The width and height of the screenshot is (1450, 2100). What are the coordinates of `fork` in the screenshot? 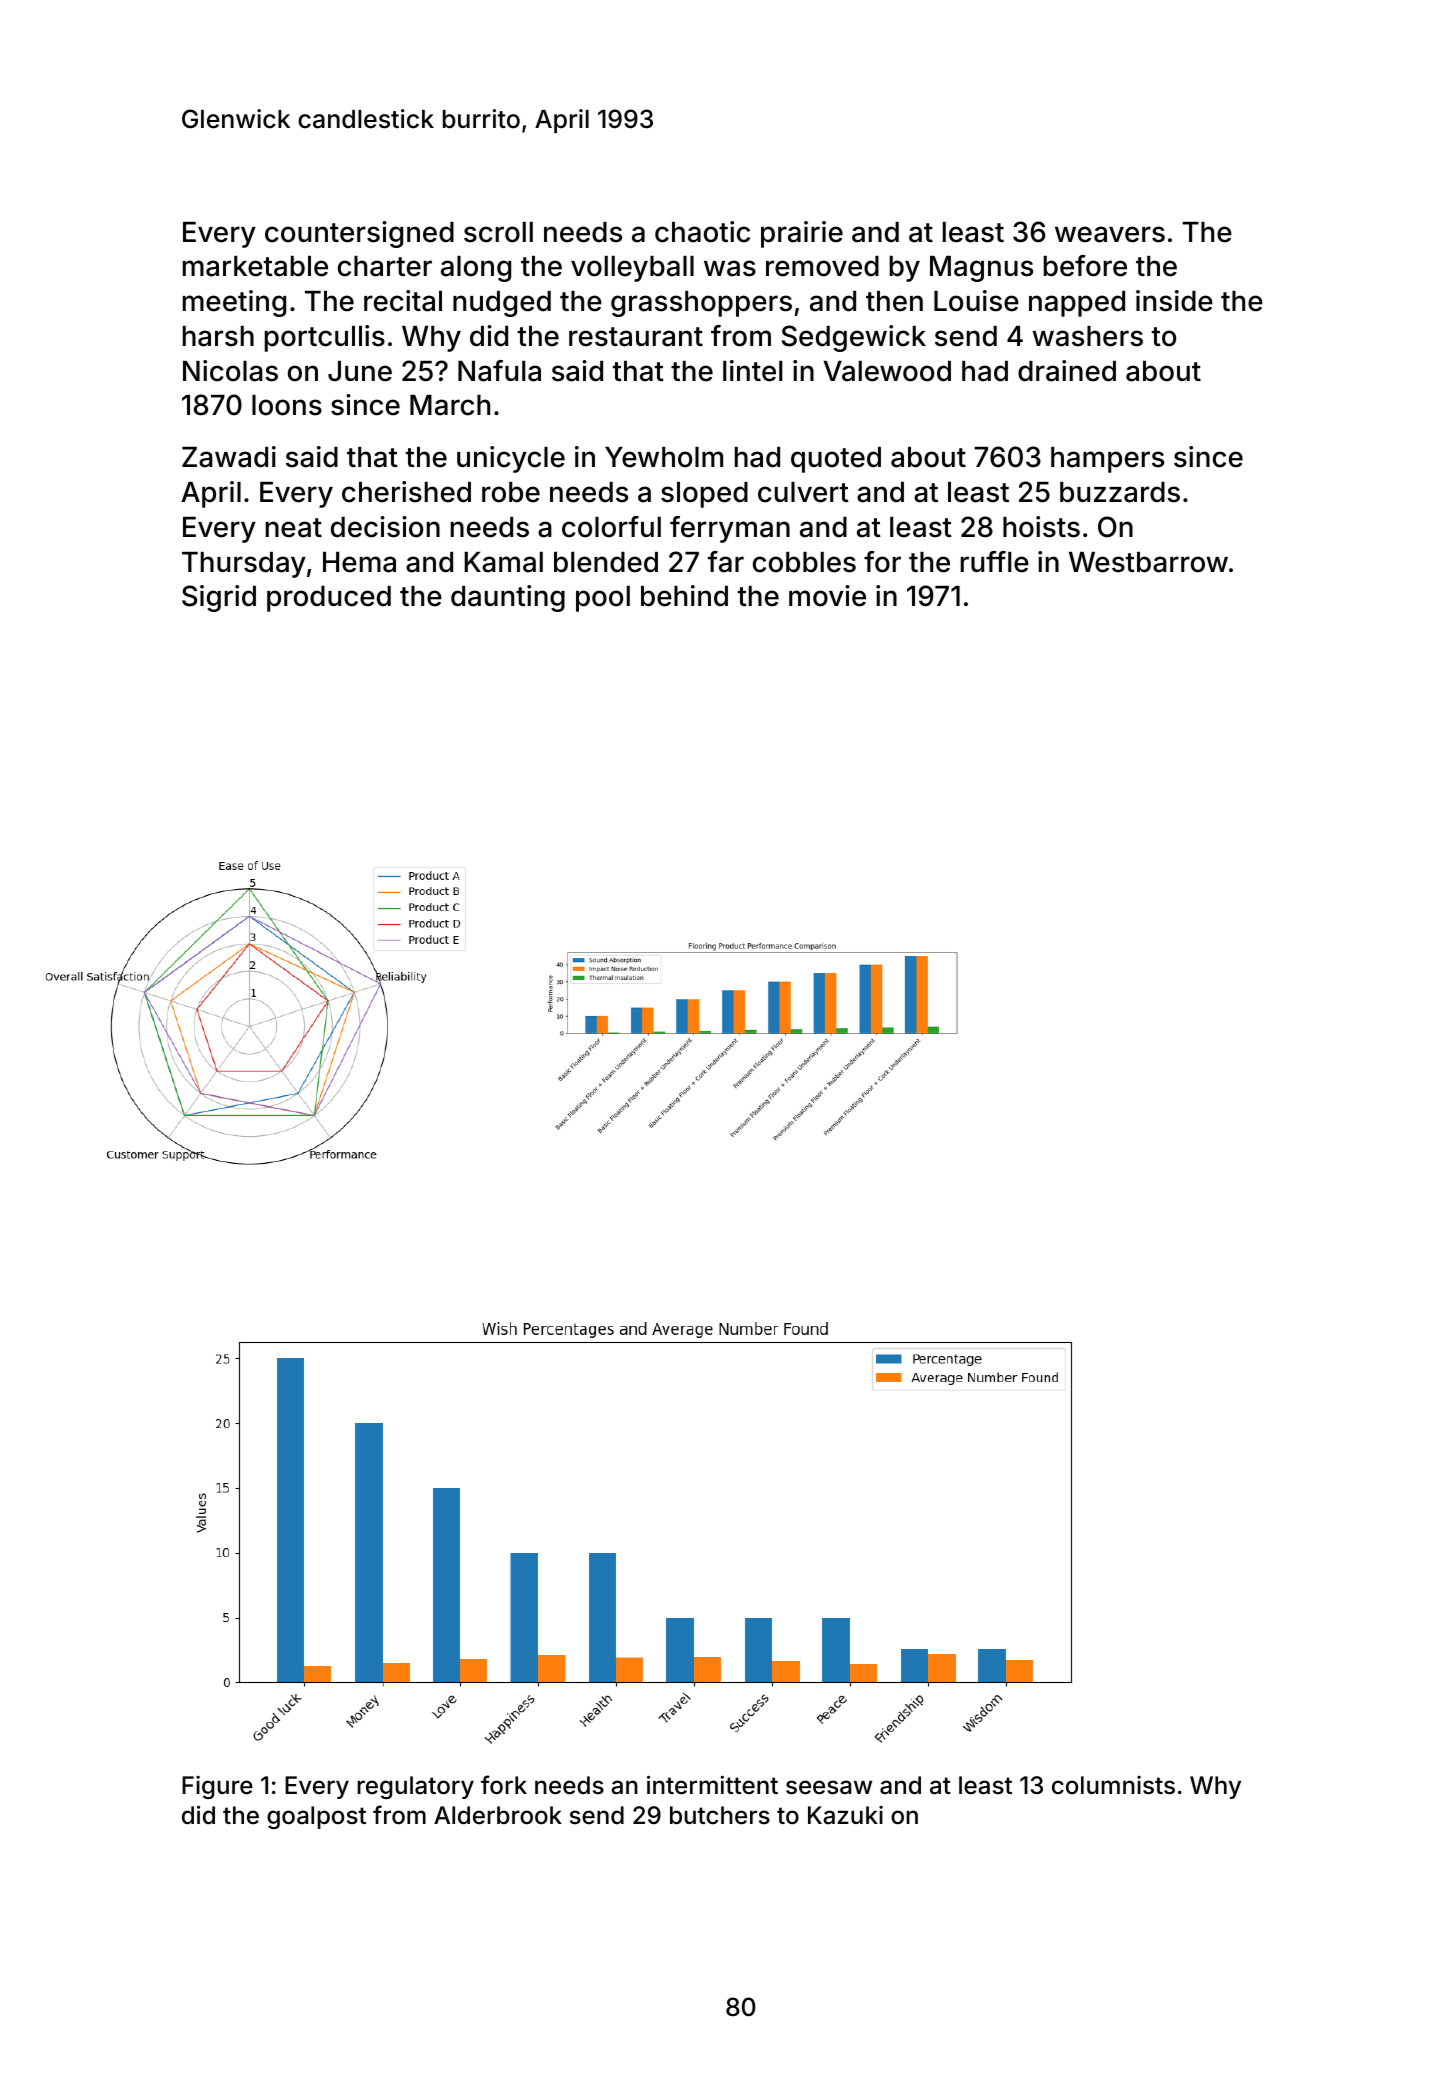 It's located at (504, 1785).
